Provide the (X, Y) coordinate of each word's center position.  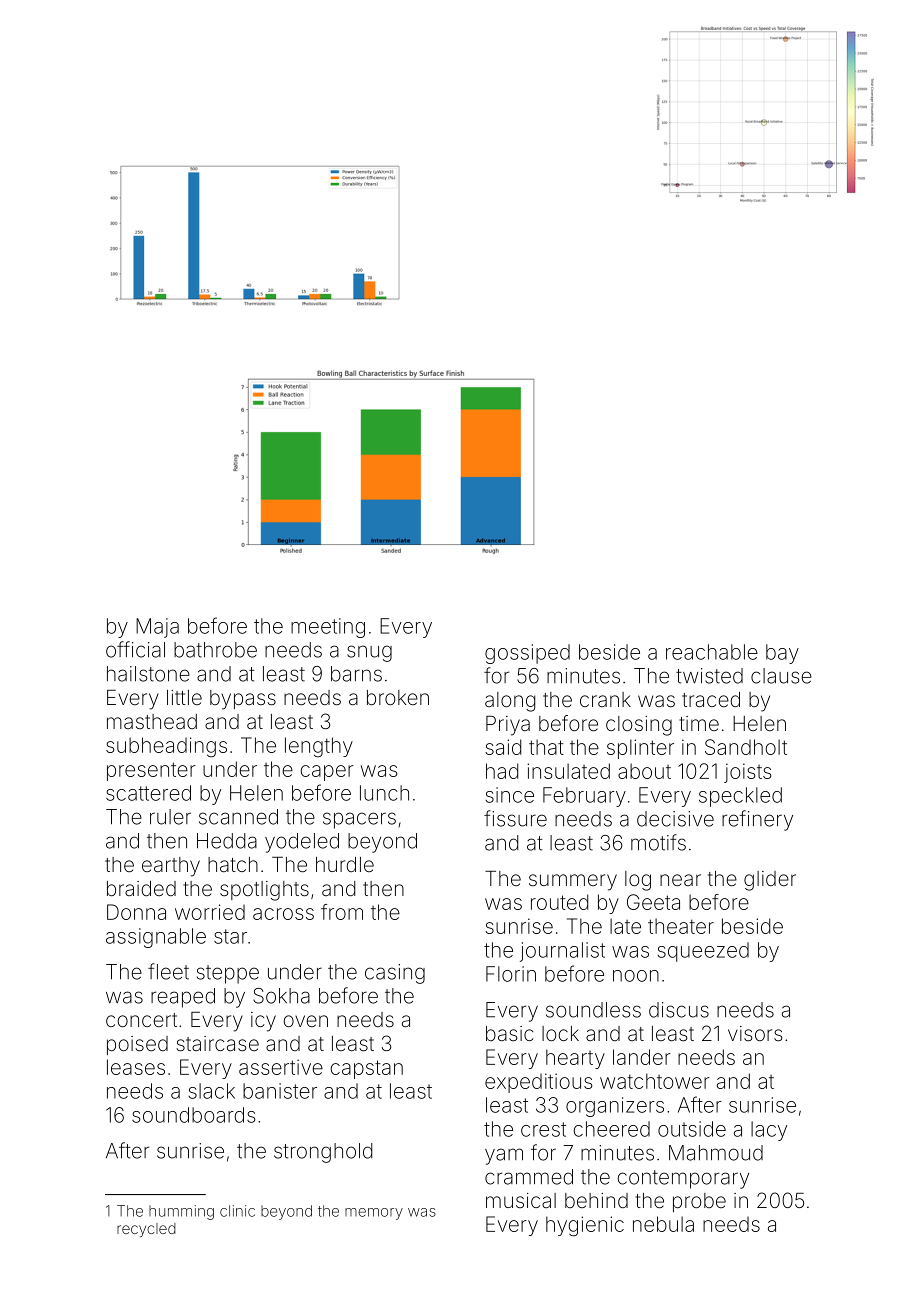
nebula (663, 1224)
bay (782, 654)
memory (374, 1214)
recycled (146, 1230)
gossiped (527, 654)
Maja (157, 628)
